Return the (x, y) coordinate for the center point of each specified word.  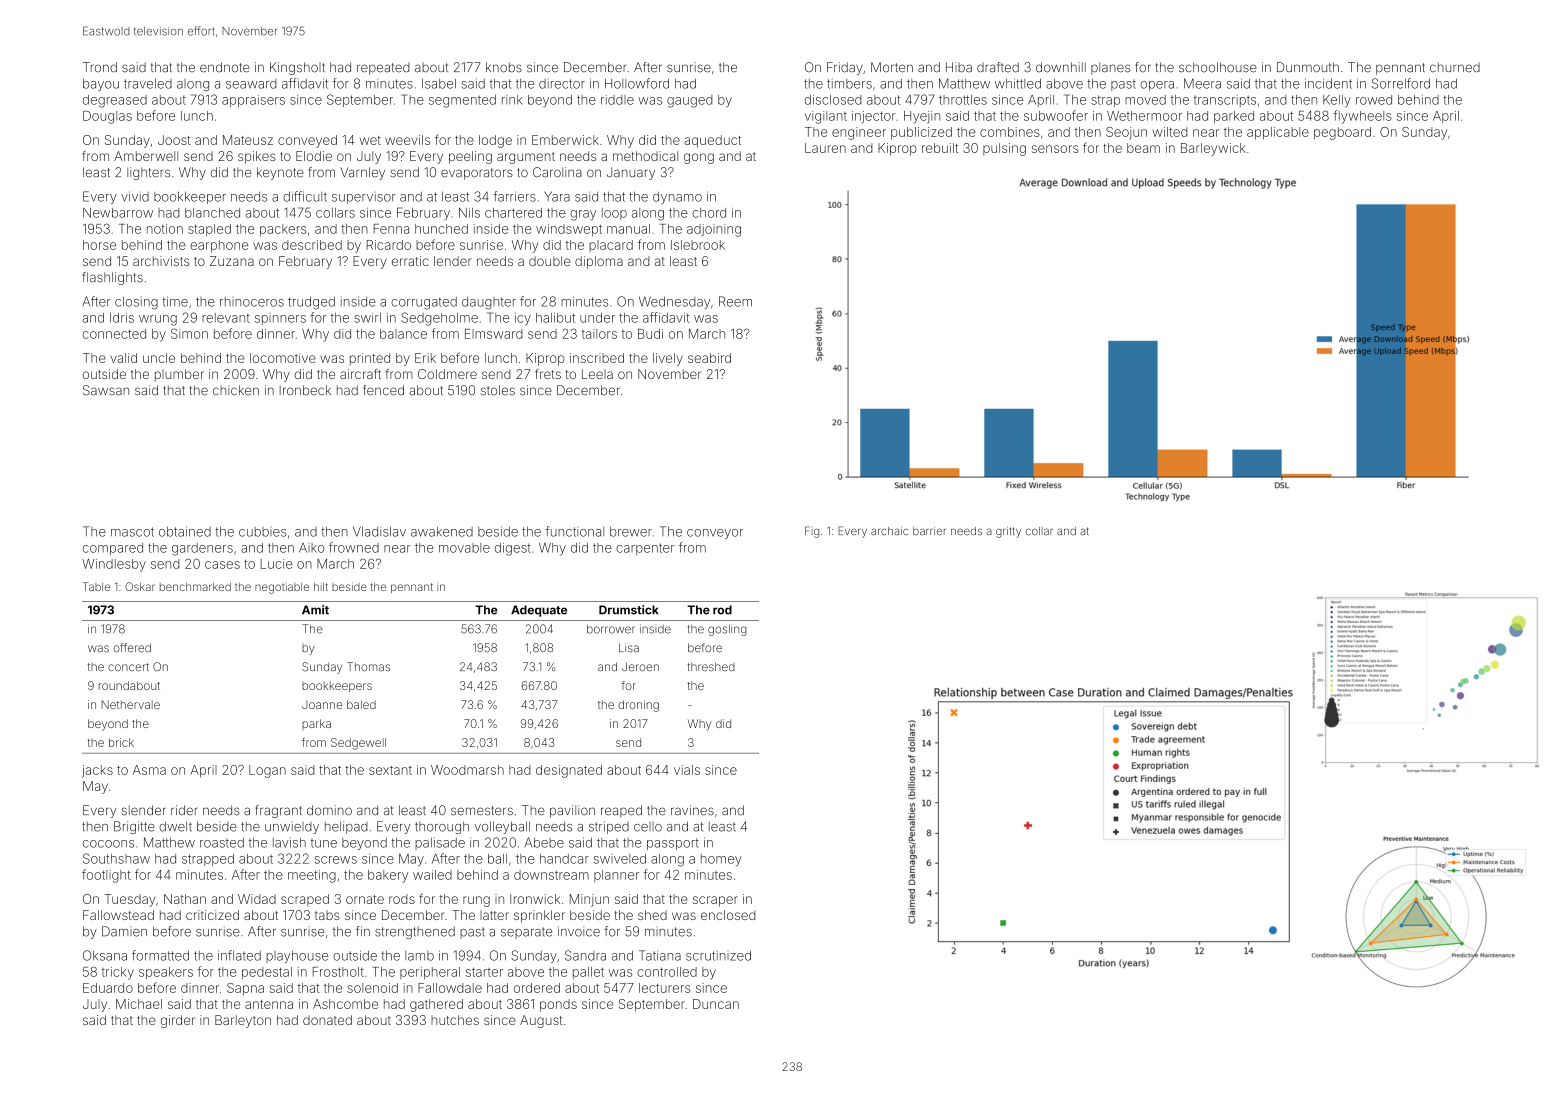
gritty (1008, 532)
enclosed (728, 915)
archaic (889, 531)
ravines (692, 810)
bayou (101, 85)
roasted (222, 842)
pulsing (1004, 149)
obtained (185, 531)
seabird (709, 358)
